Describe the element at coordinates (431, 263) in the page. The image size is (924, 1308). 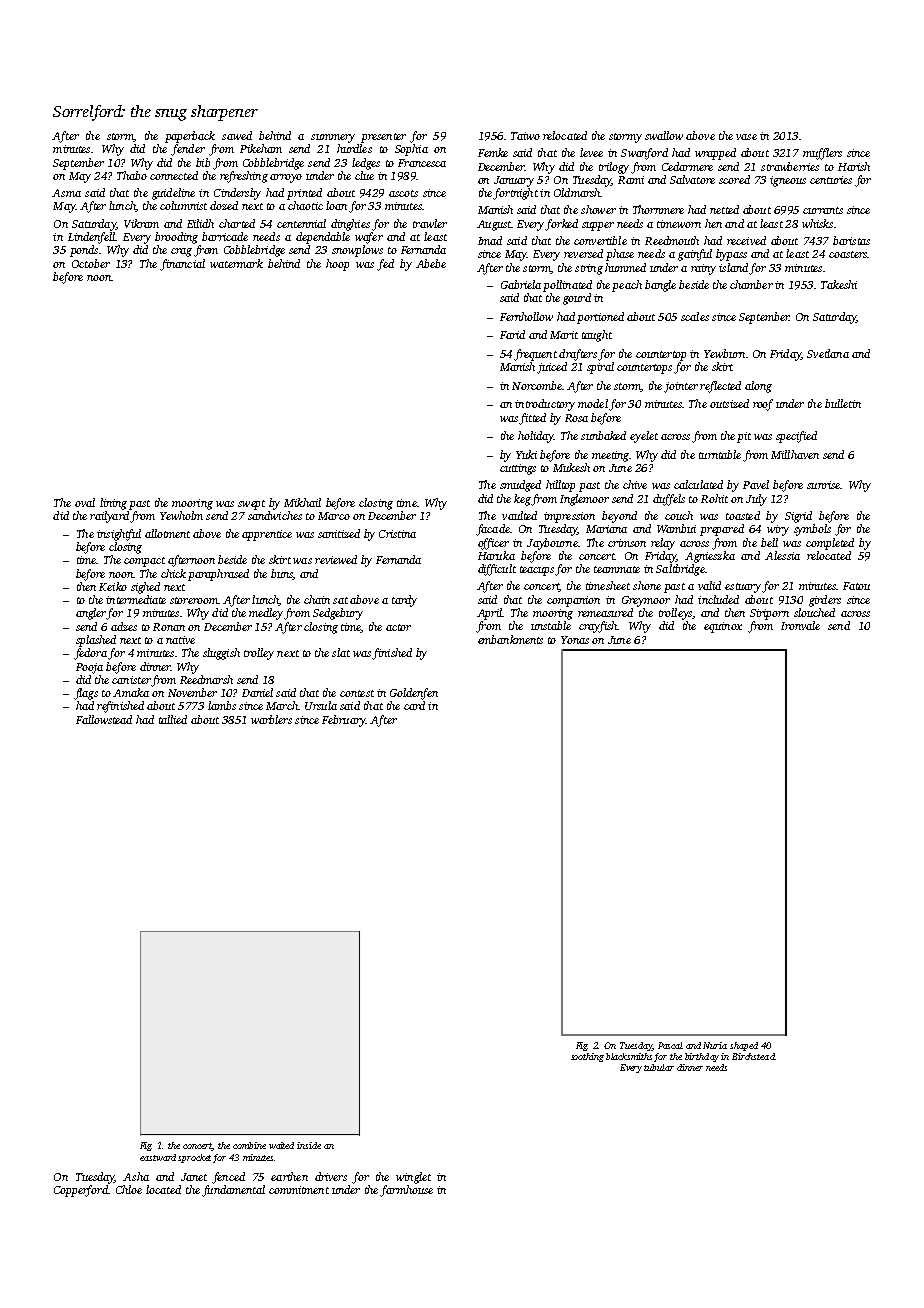
I see `Abebe` at that location.
